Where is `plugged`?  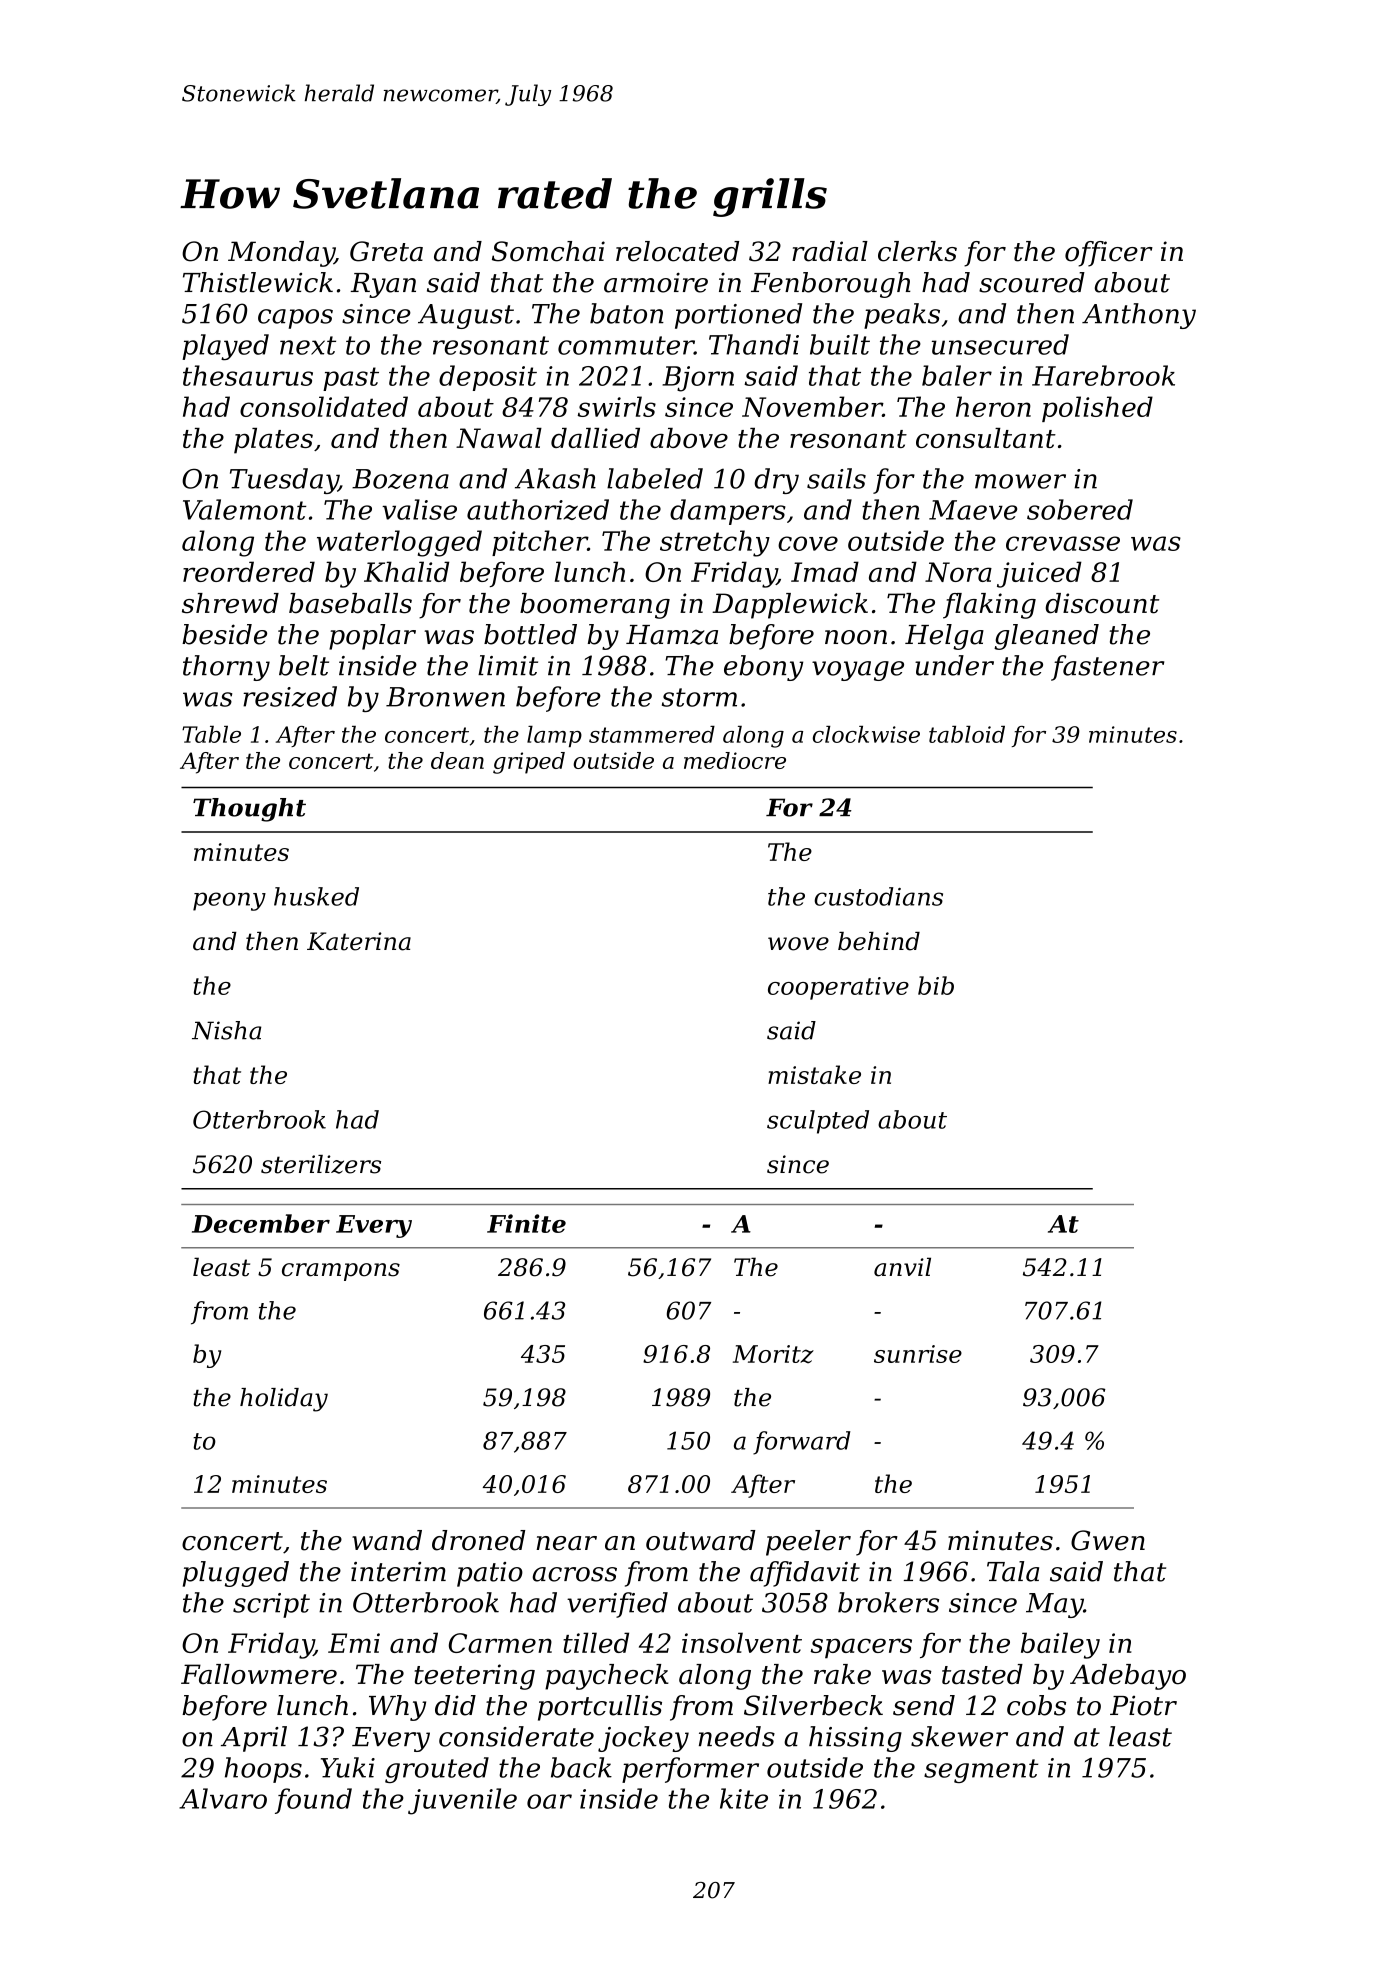 plugged is located at coordinates (236, 1574).
